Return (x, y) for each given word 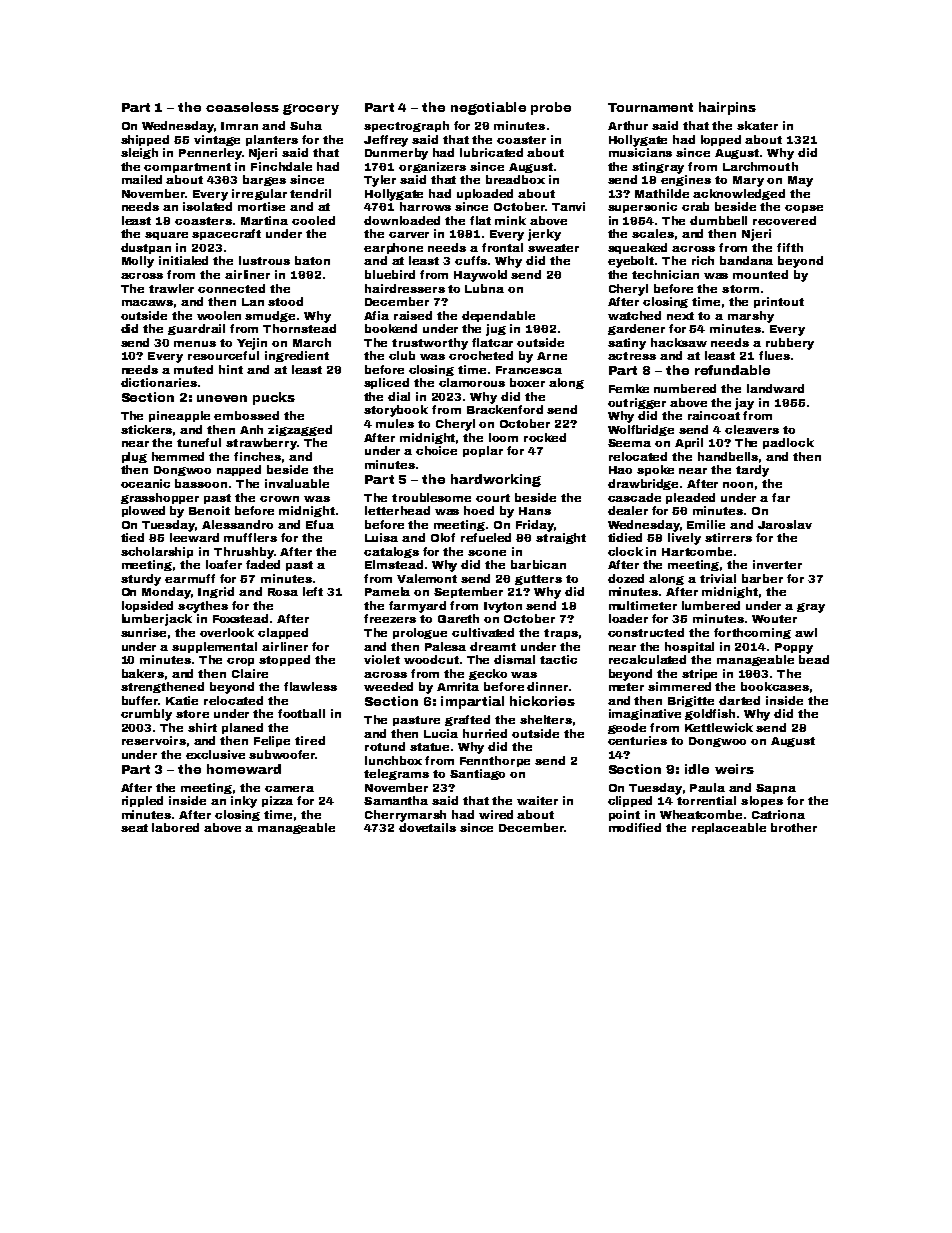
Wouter (774, 619)
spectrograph (406, 126)
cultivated (483, 632)
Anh (251, 429)
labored (175, 827)
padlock (788, 443)
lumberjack (157, 620)
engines (686, 180)
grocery (311, 109)
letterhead (397, 510)
